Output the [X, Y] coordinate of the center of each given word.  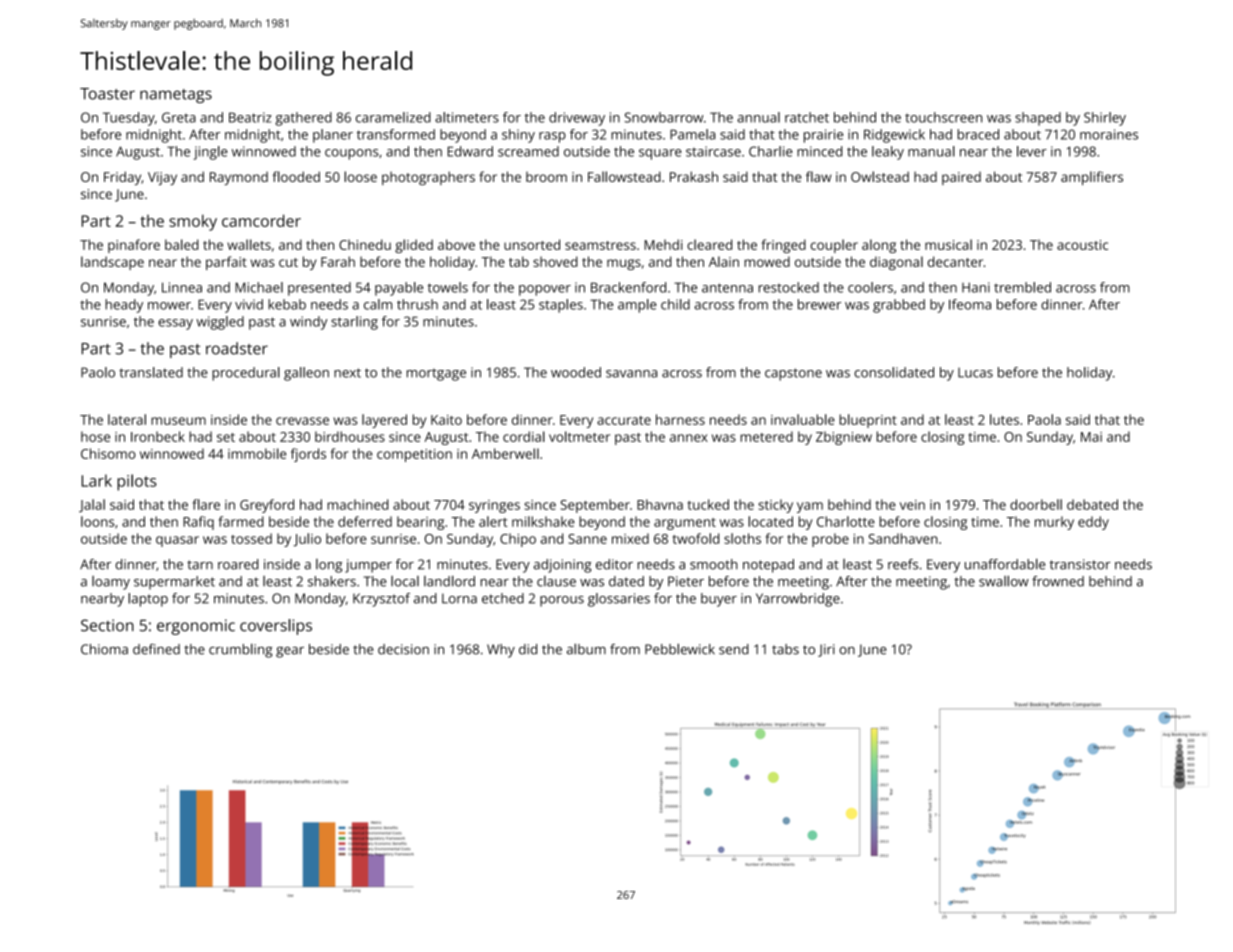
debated [1092, 504]
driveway [577, 119]
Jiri [826, 650]
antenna [727, 288]
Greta [179, 117]
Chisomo [108, 453]
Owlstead [880, 176]
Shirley [1105, 119]
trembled [1022, 287]
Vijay [162, 178]
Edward [470, 151]
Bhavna [660, 504]
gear [290, 652]
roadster [237, 348]
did [528, 649]
